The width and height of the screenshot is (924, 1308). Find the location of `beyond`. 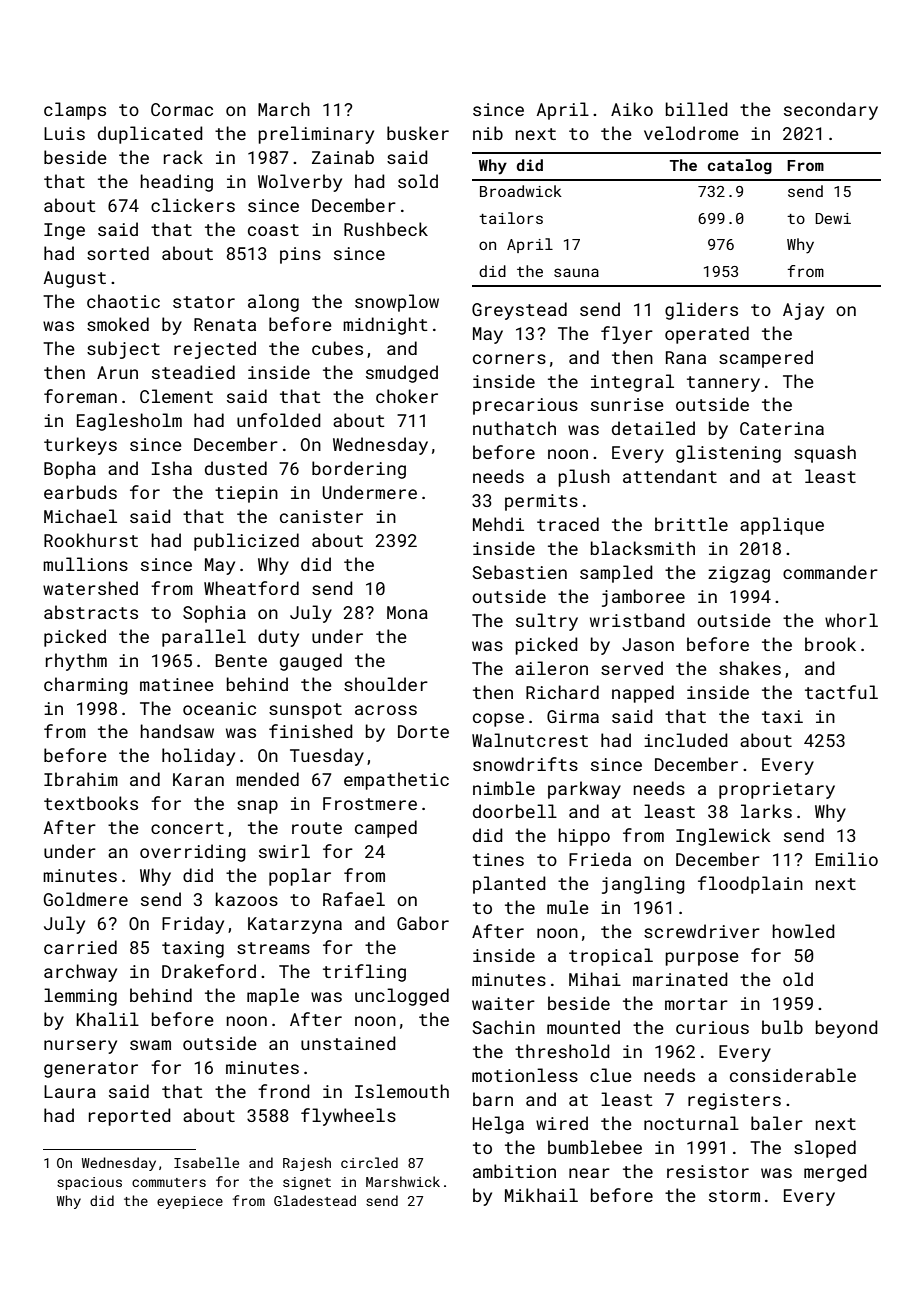

beyond is located at coordinates (847, 1029).
